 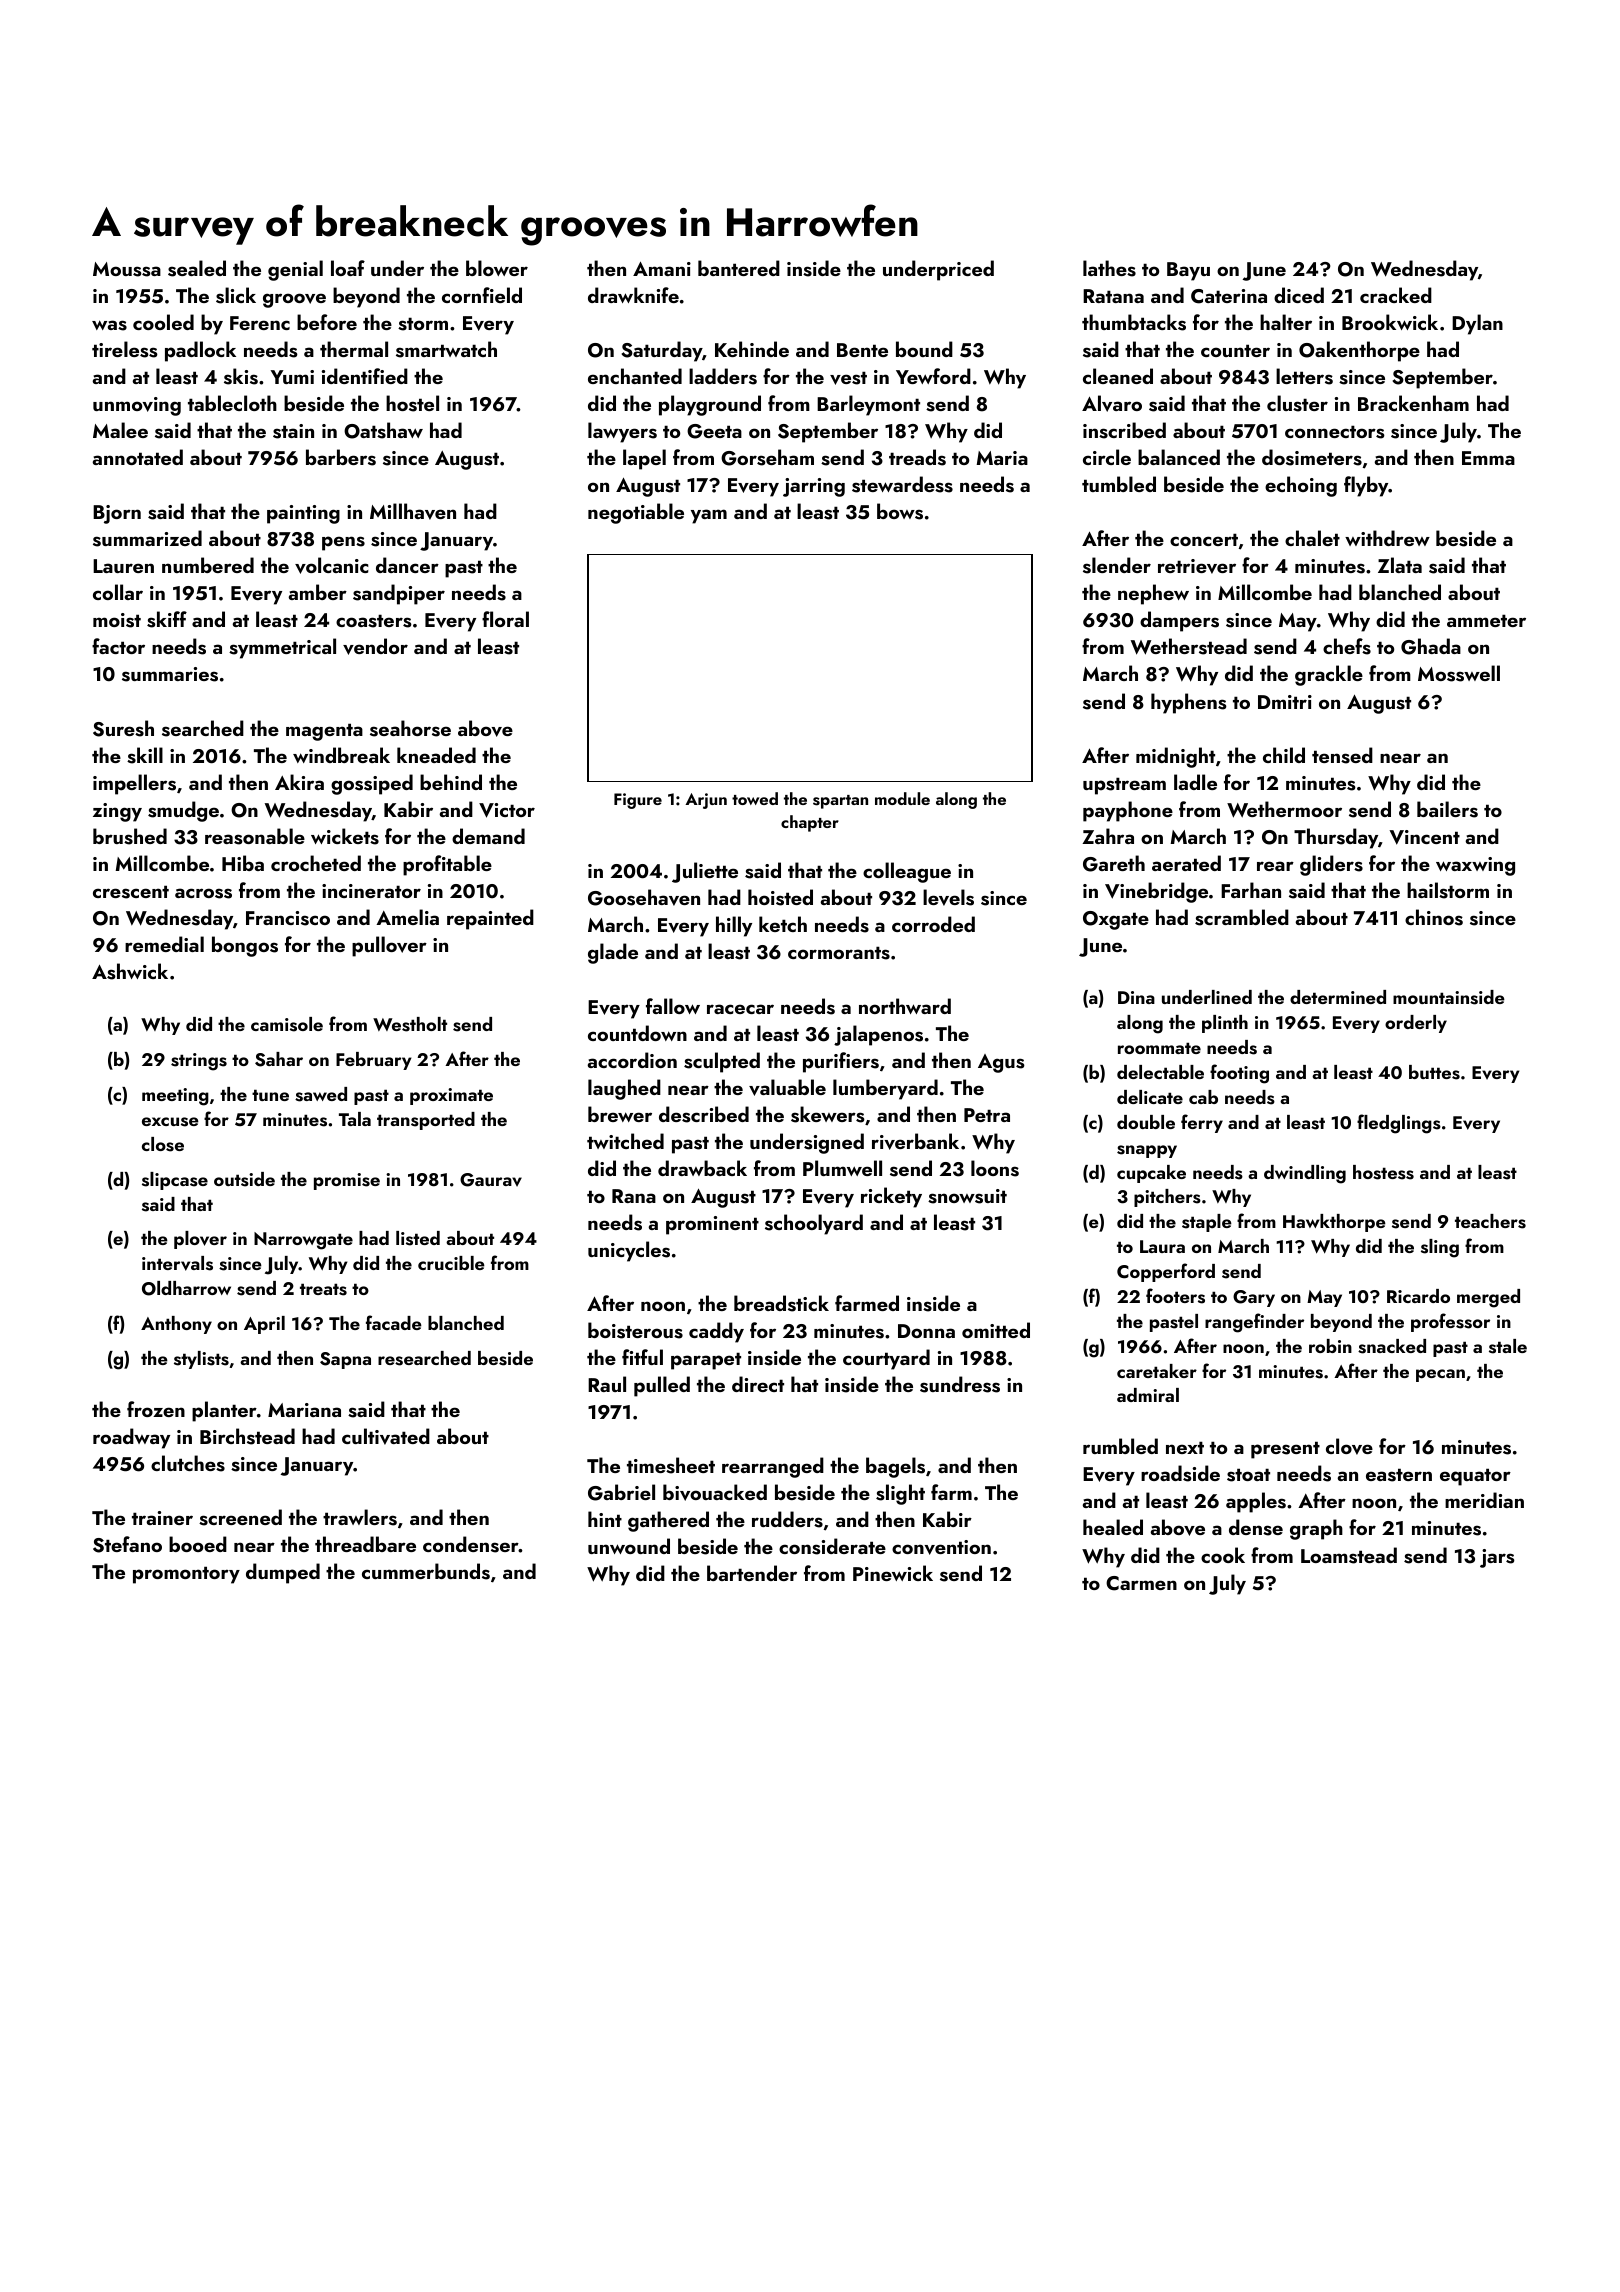 I want to click on skill, so click(x=145, y=755).
